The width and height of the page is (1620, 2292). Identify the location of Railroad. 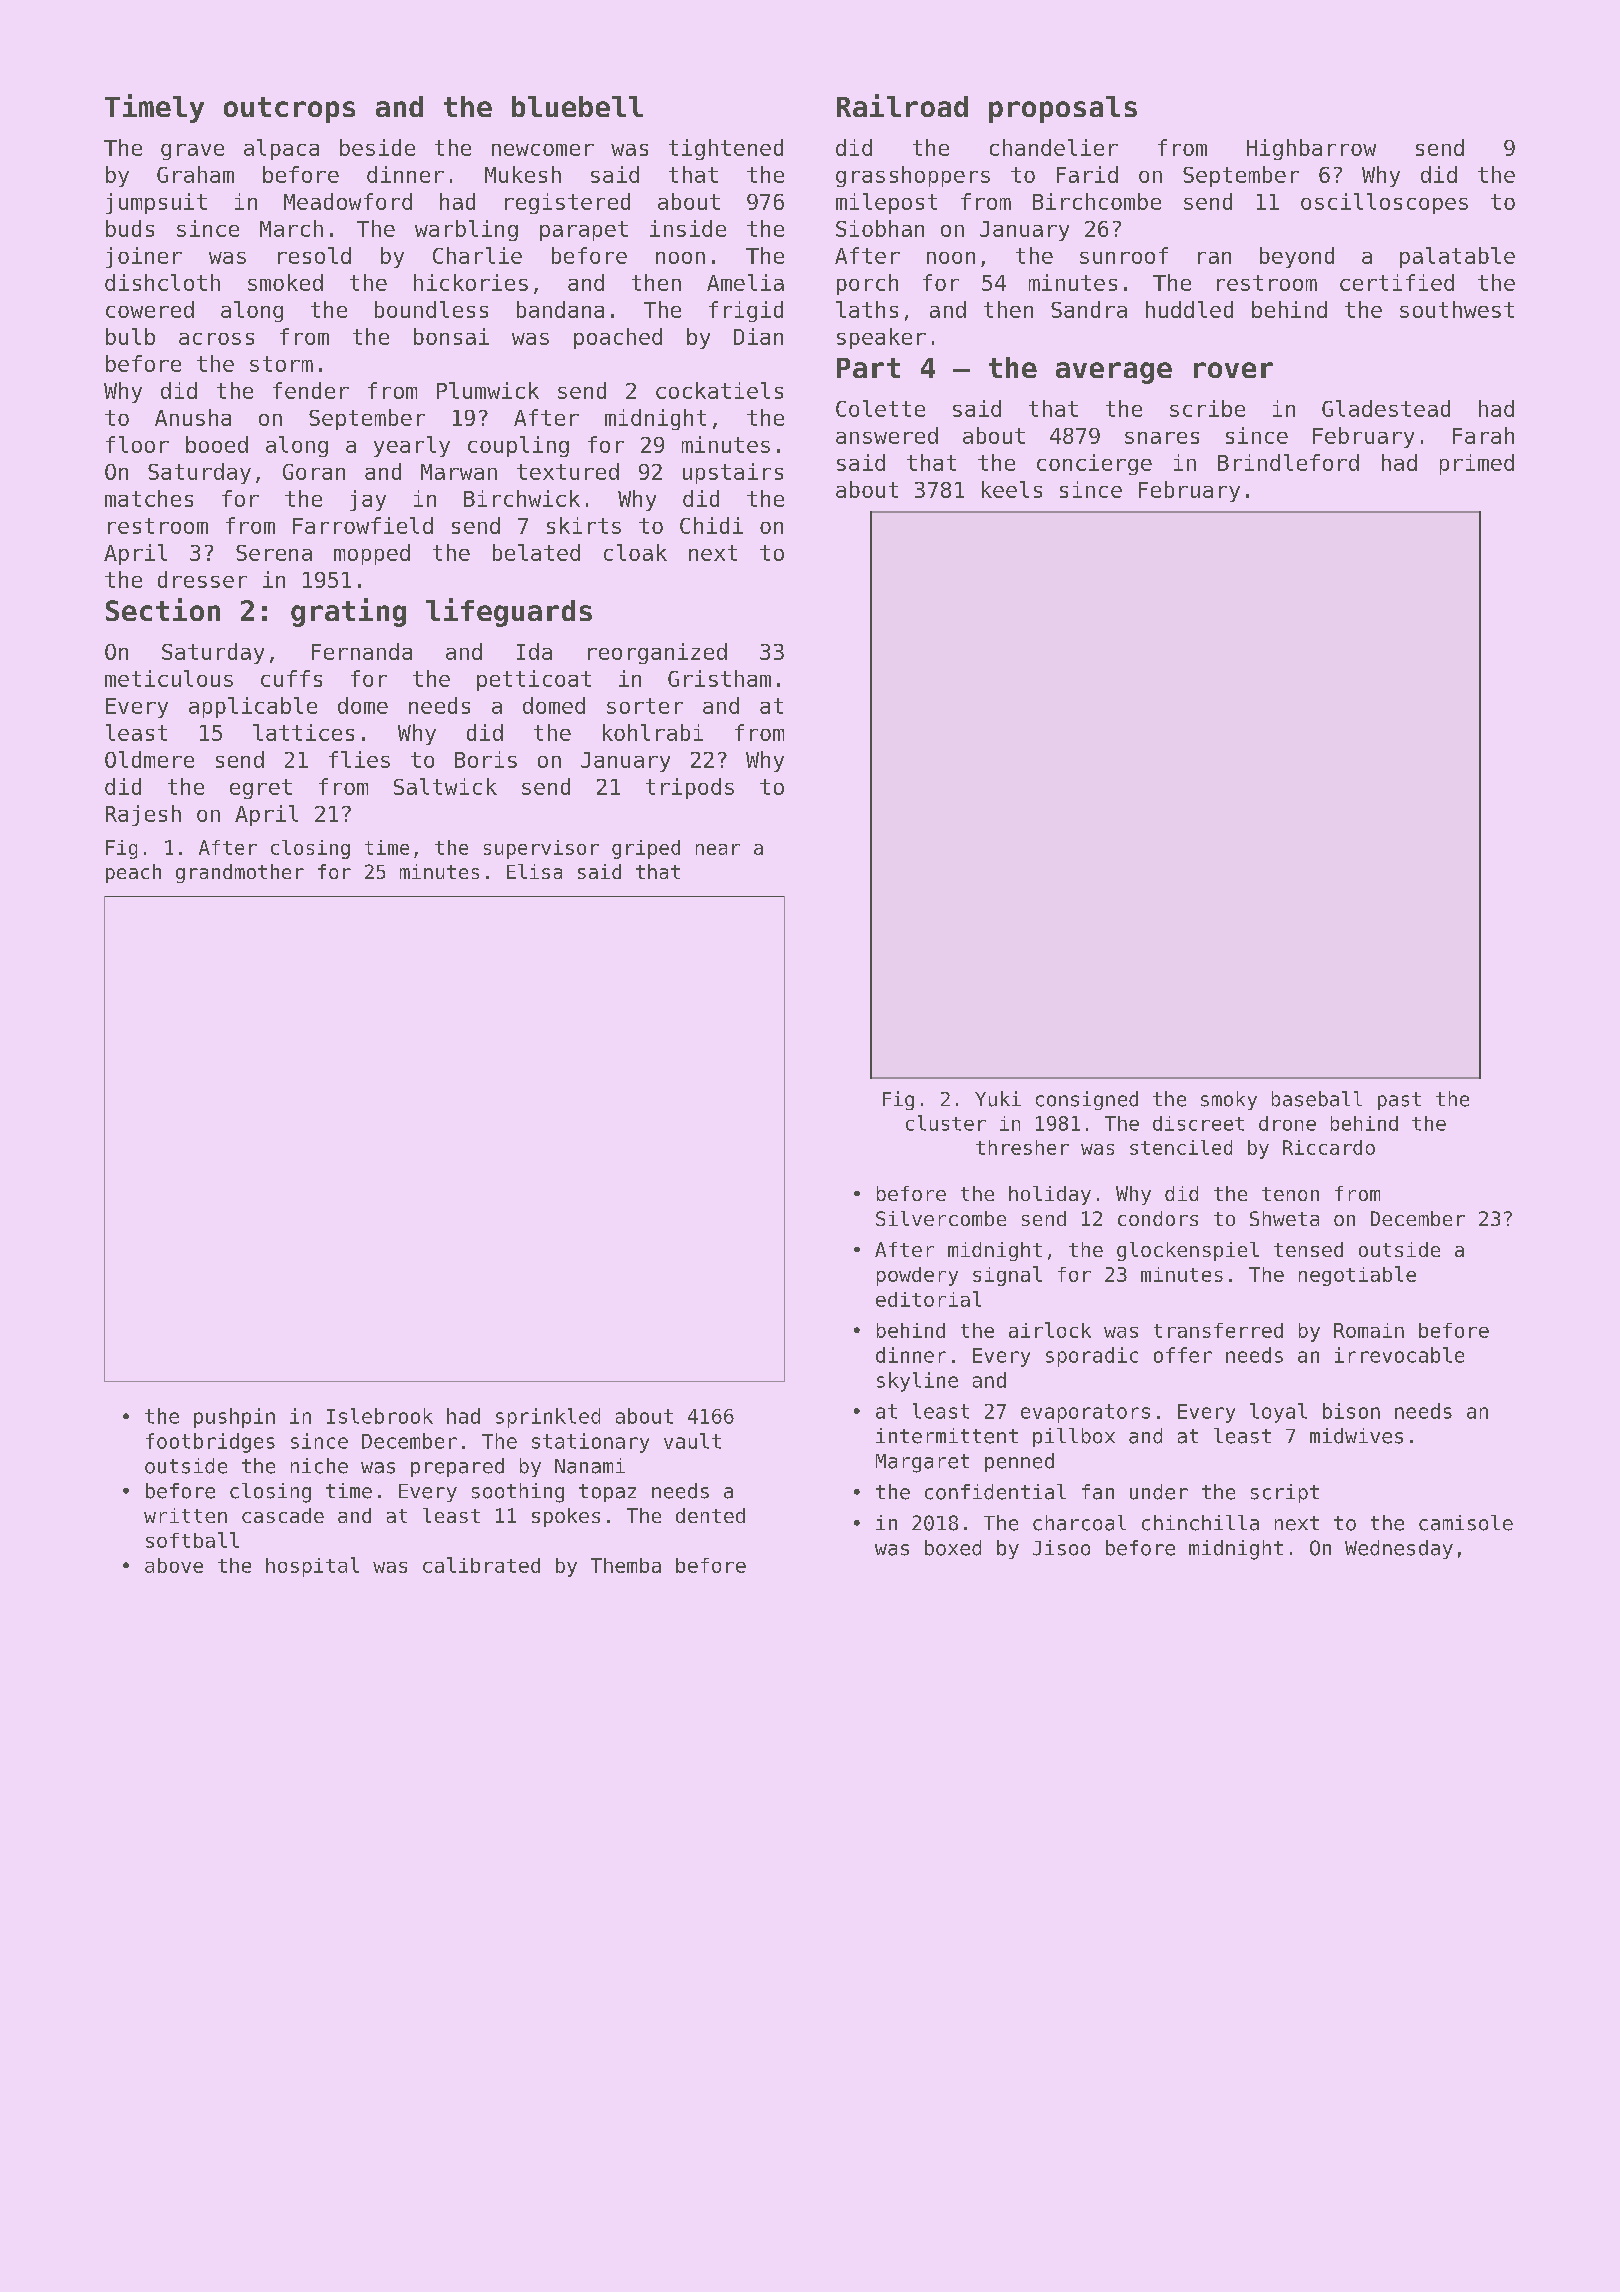
(902, 105).
